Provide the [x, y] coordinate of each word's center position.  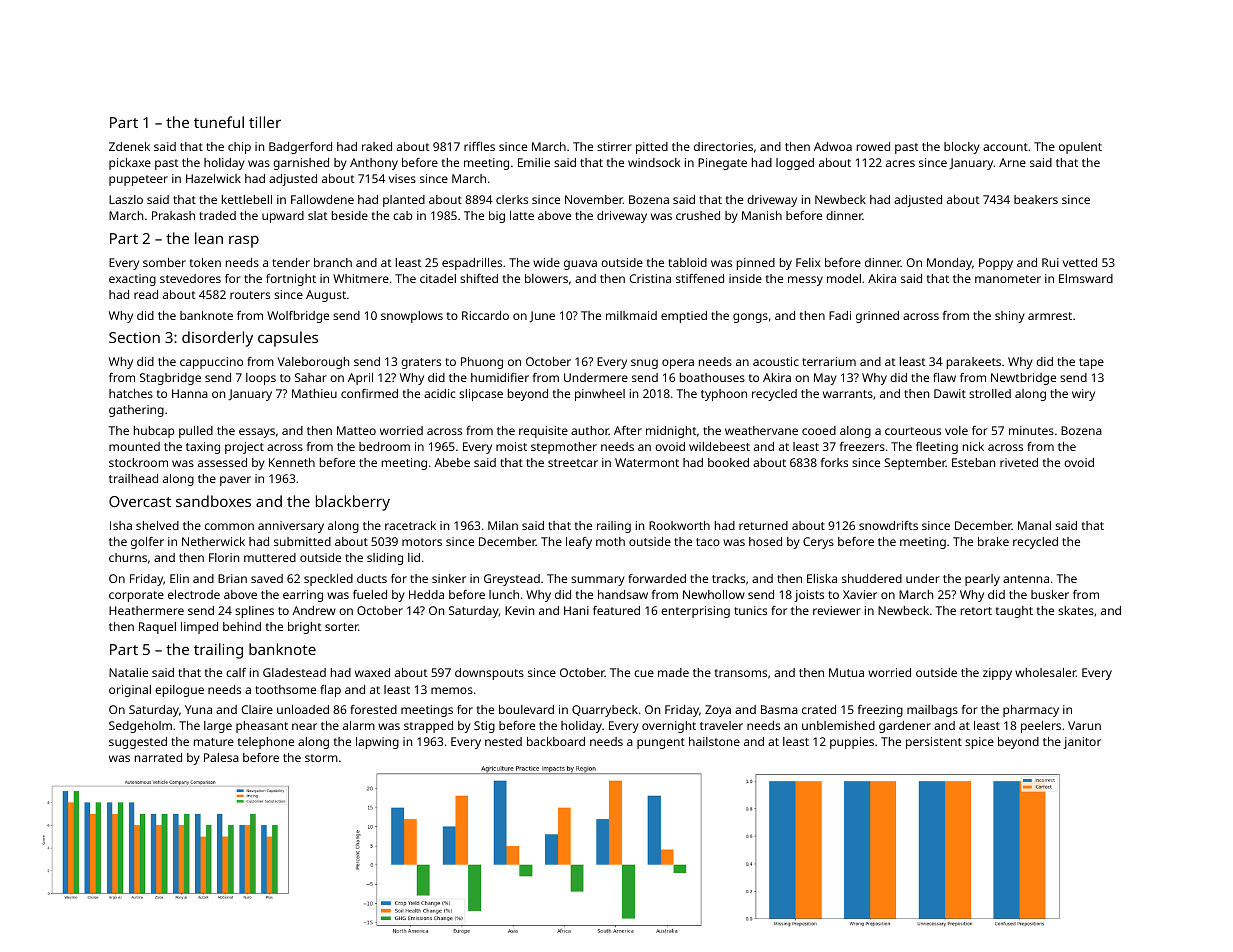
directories [723, 146]
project [244, 448]
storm [321, 758]
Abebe [452, 462]
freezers [862, 446]
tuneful [219, 122]
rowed [873, 146]
